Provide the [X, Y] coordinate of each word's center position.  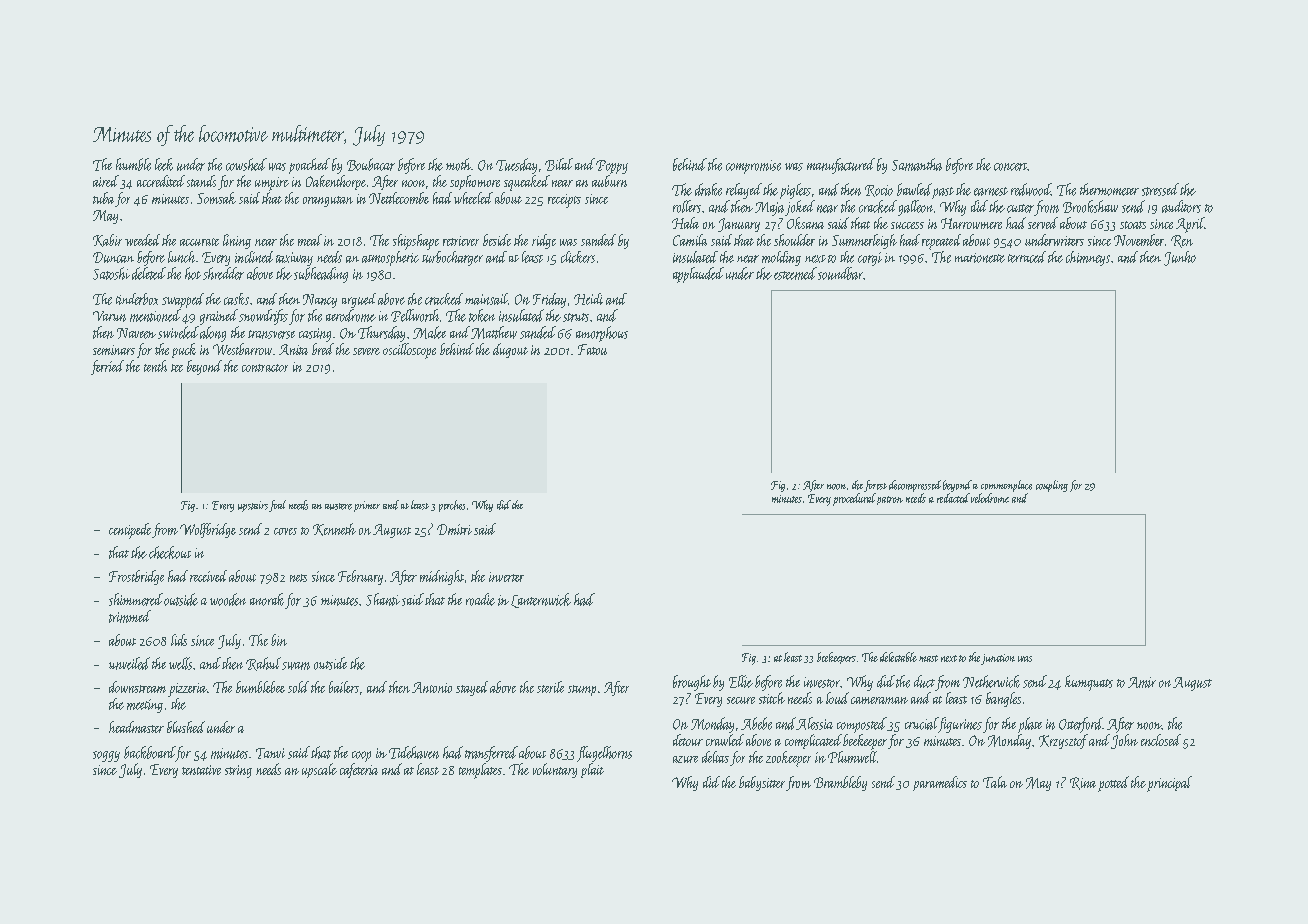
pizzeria [187, 690]
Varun [109, 316]
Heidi [588, 299]
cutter [1020, 208]
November [1139, 240]
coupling [1052, 486]
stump [582, 690]
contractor [265, 368]
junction [998, 659]
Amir [1142, 682]
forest [875, 486]
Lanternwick [541, 600]
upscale [319, 770]
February [360, 577]
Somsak [216, 198]
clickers [578, 257]
